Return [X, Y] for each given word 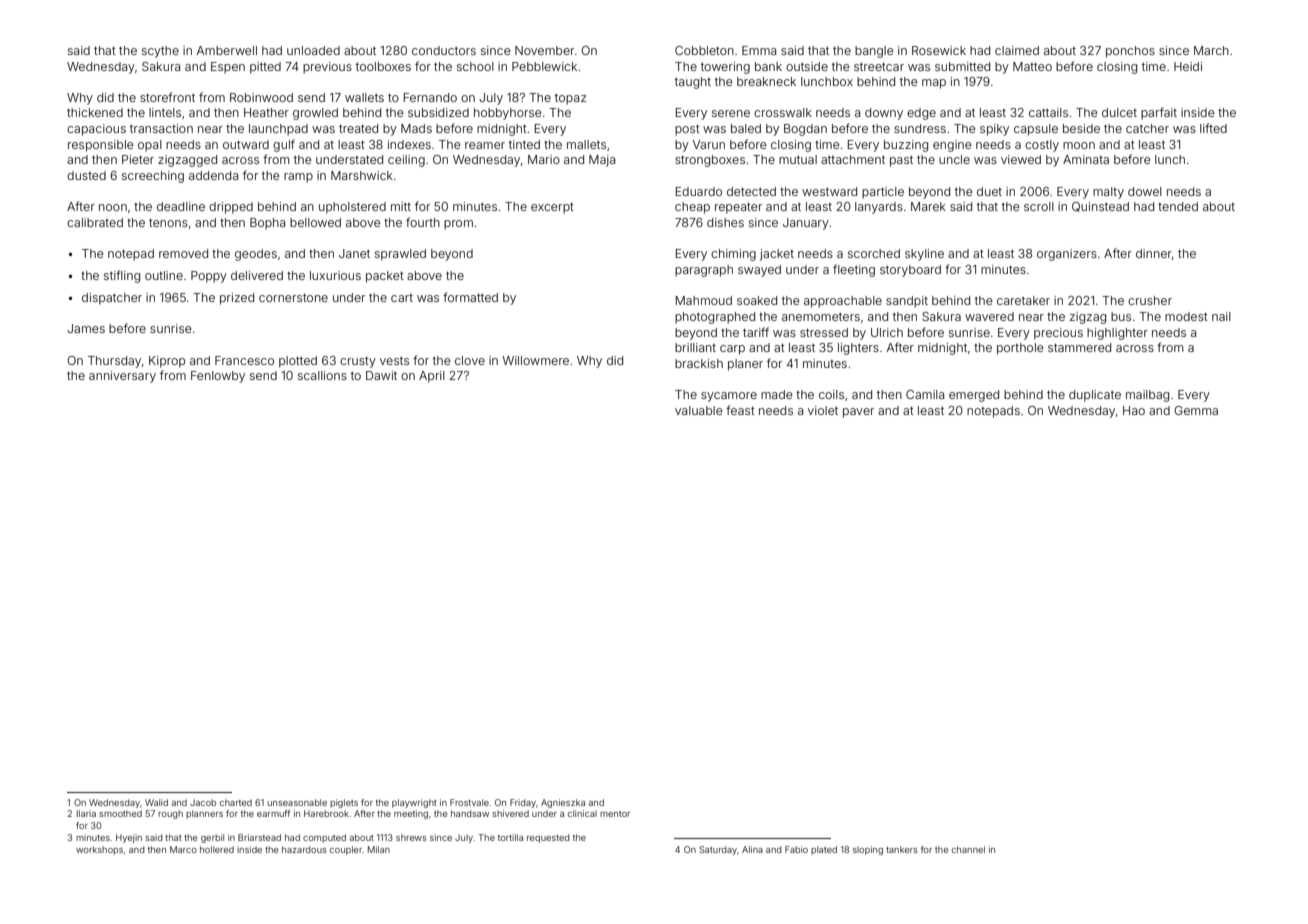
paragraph [704, 271]
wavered [989, 316]
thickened [95, 112]
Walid [156, 802]
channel [968, 849]
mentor [615, 814]
